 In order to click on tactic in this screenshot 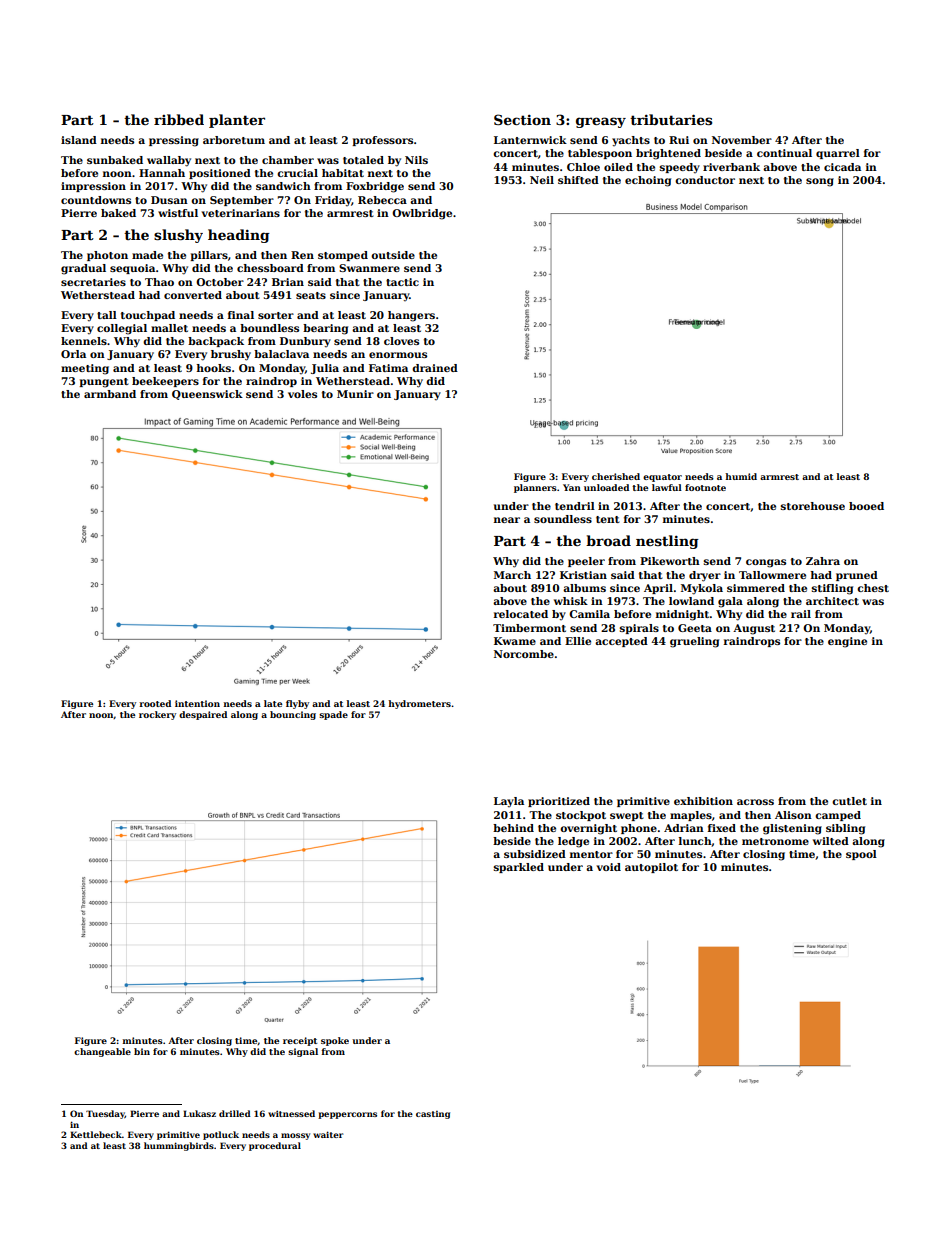, I will do `click(402, 282)`.
